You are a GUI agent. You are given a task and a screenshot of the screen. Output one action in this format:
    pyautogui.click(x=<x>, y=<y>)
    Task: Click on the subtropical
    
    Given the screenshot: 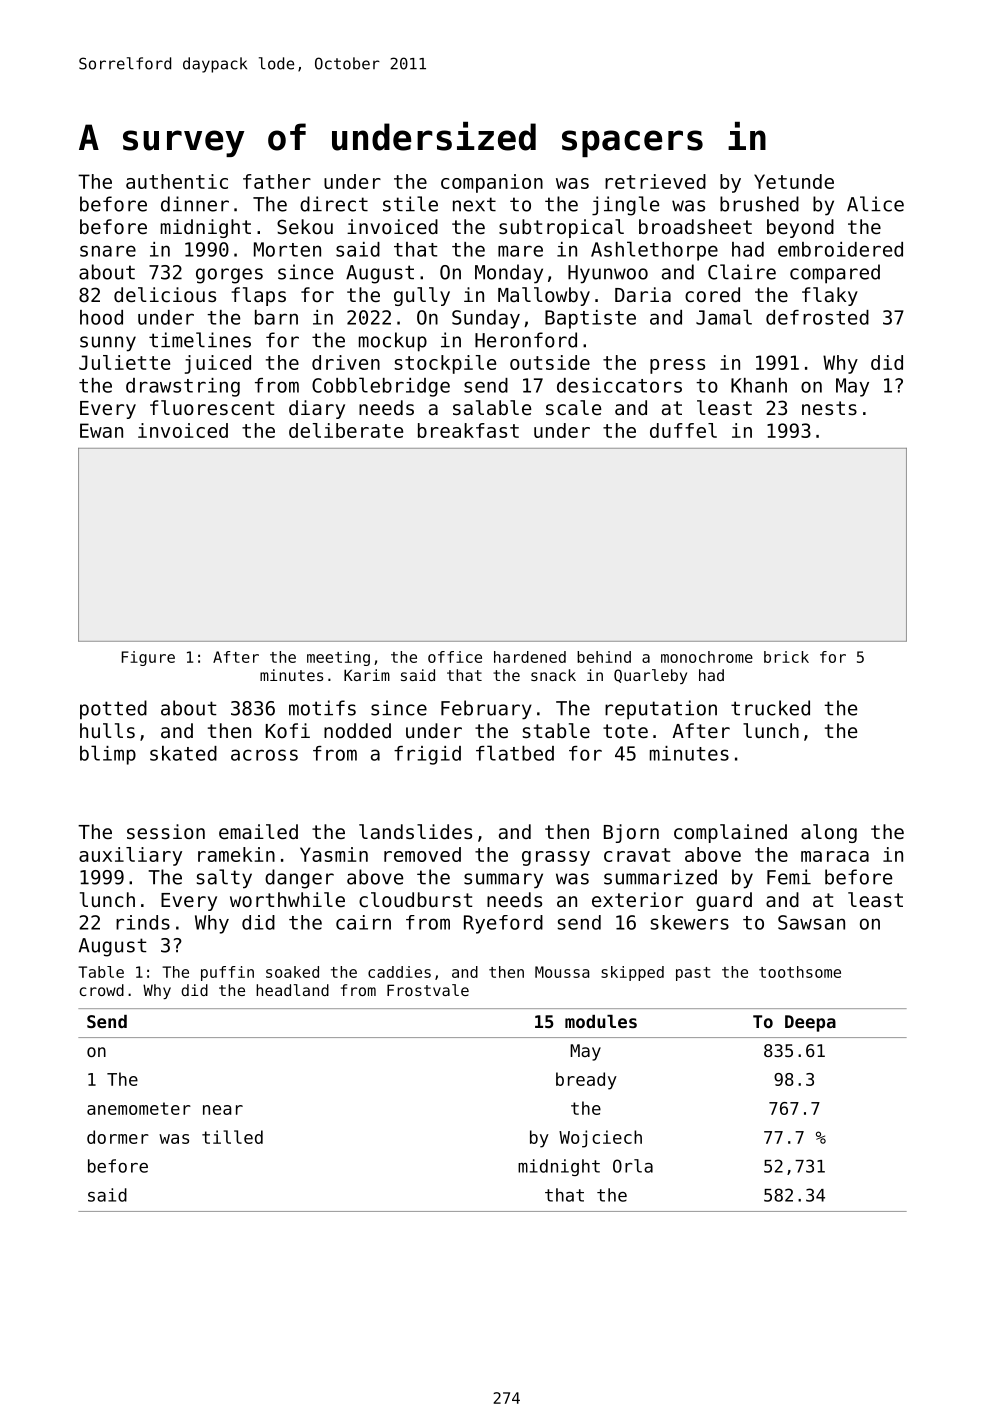 What is the action you would take?
    pyautogui.click(x=561, y=228)
